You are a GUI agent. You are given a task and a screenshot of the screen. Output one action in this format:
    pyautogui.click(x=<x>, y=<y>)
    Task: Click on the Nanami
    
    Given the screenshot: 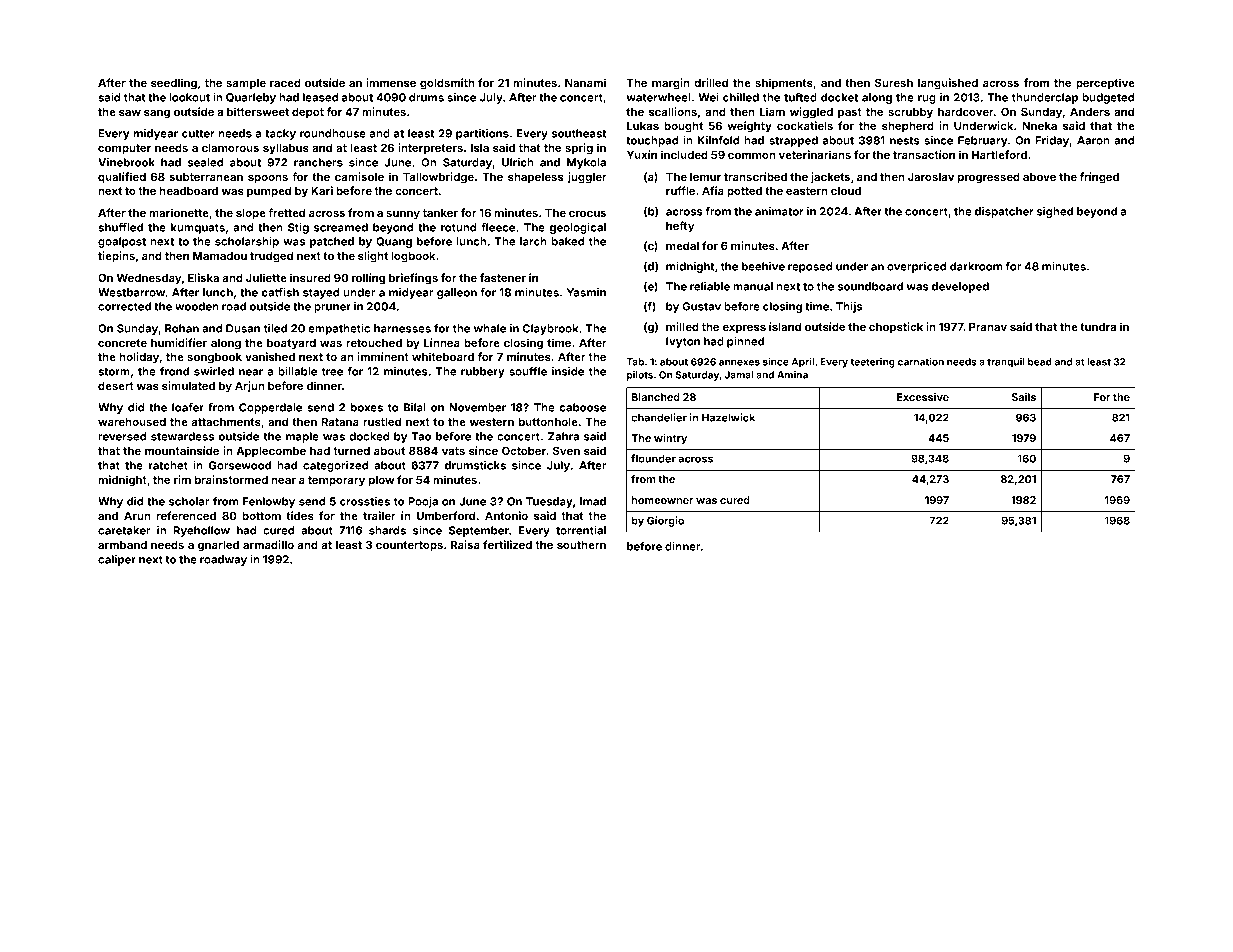 What is the action you would take?
    pyautogui.click(x=585, y=82)
